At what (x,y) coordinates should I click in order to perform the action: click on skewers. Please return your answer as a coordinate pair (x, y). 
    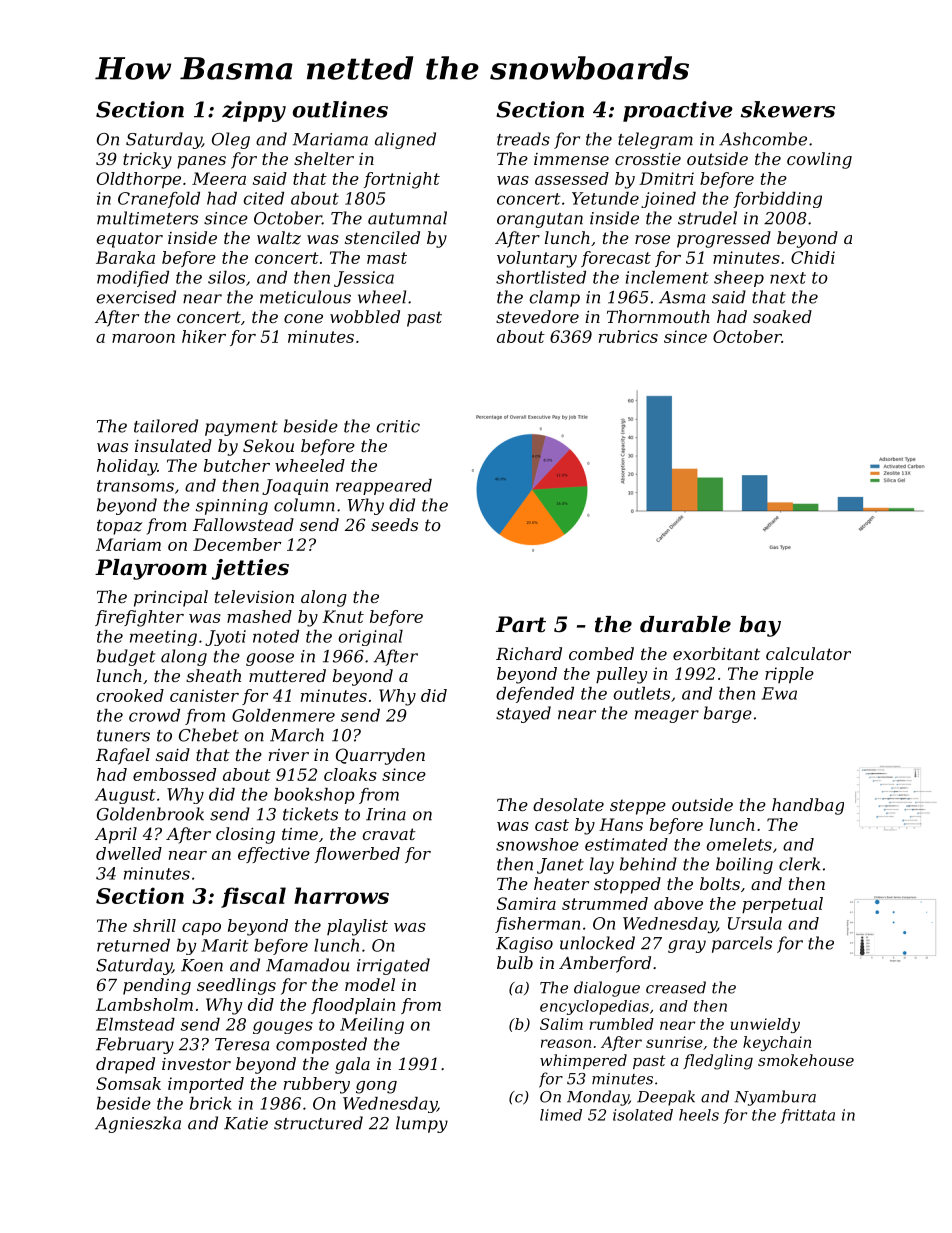
    Looking at the image, I should click on (788, 109).
